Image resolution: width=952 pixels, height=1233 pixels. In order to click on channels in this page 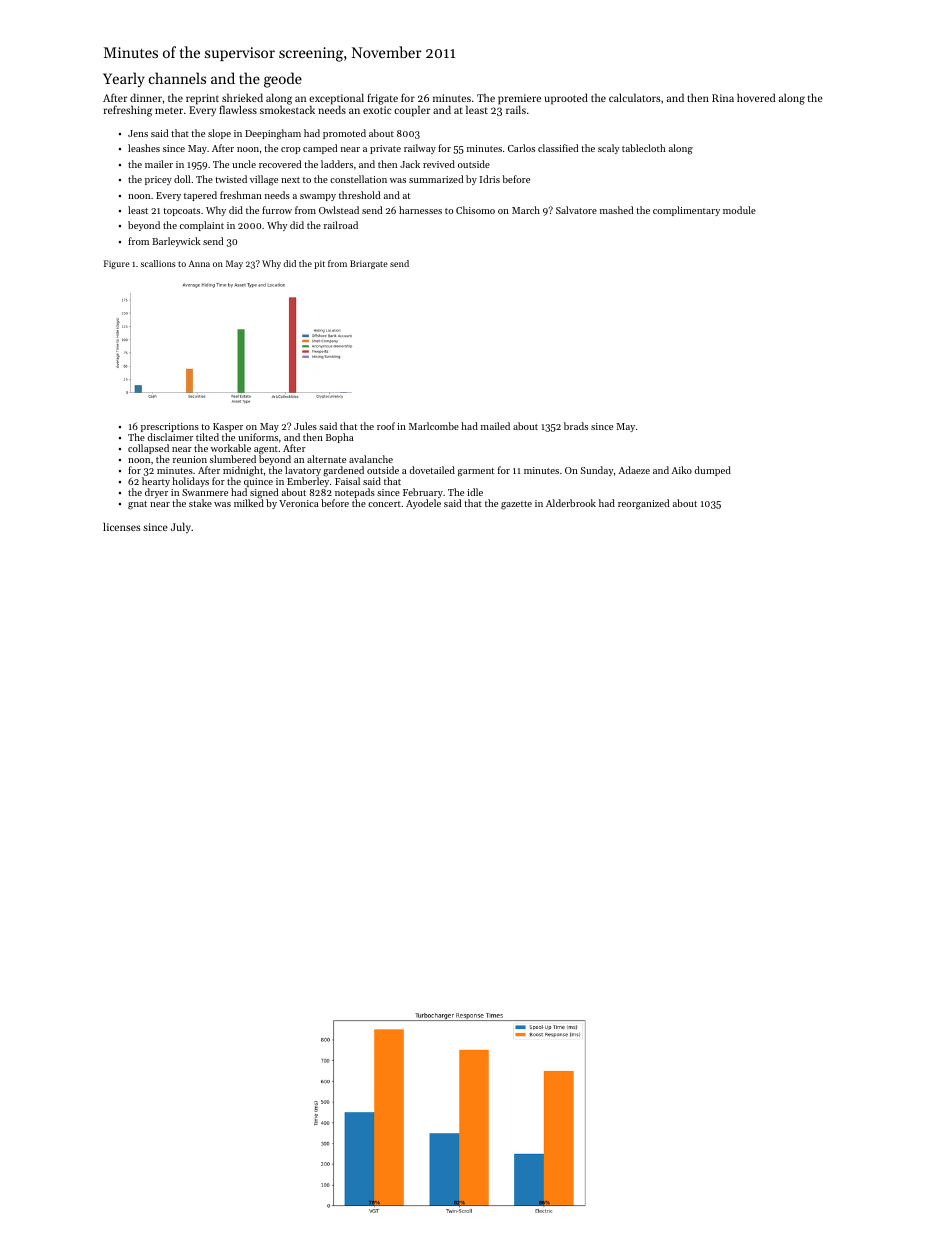, I will do `click(177, 78)`.
